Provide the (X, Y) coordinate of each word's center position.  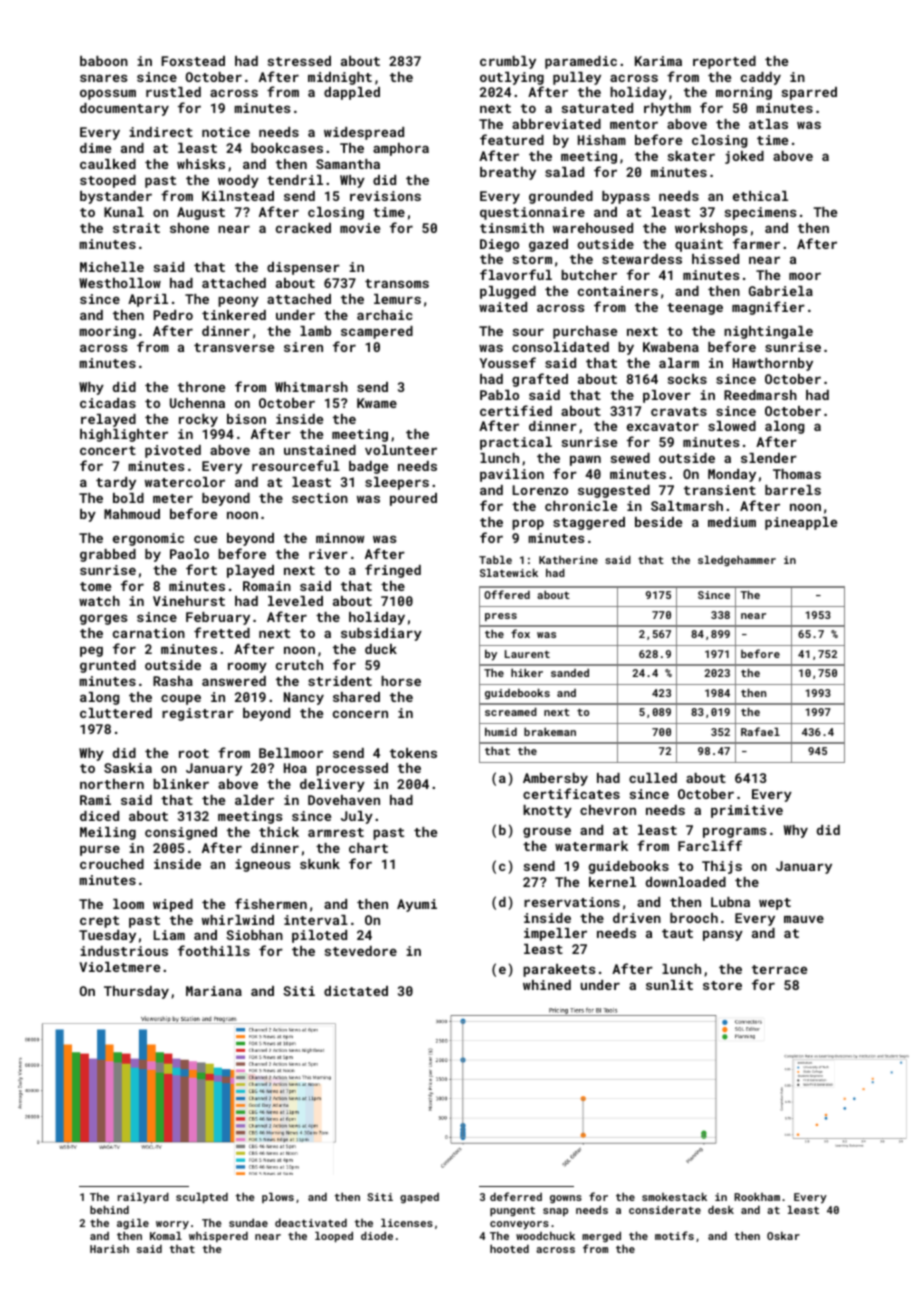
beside (658, 522)
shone (189, 228)
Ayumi (417, 905)
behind (109, 1209)
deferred (516, 1196)
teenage (695, 309)
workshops (711, 229)
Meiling (108, 833)
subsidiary (381, 634)
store (722, 985)
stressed (299, 61)
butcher (589, 275)
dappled (352, 93)
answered (234, 681)
